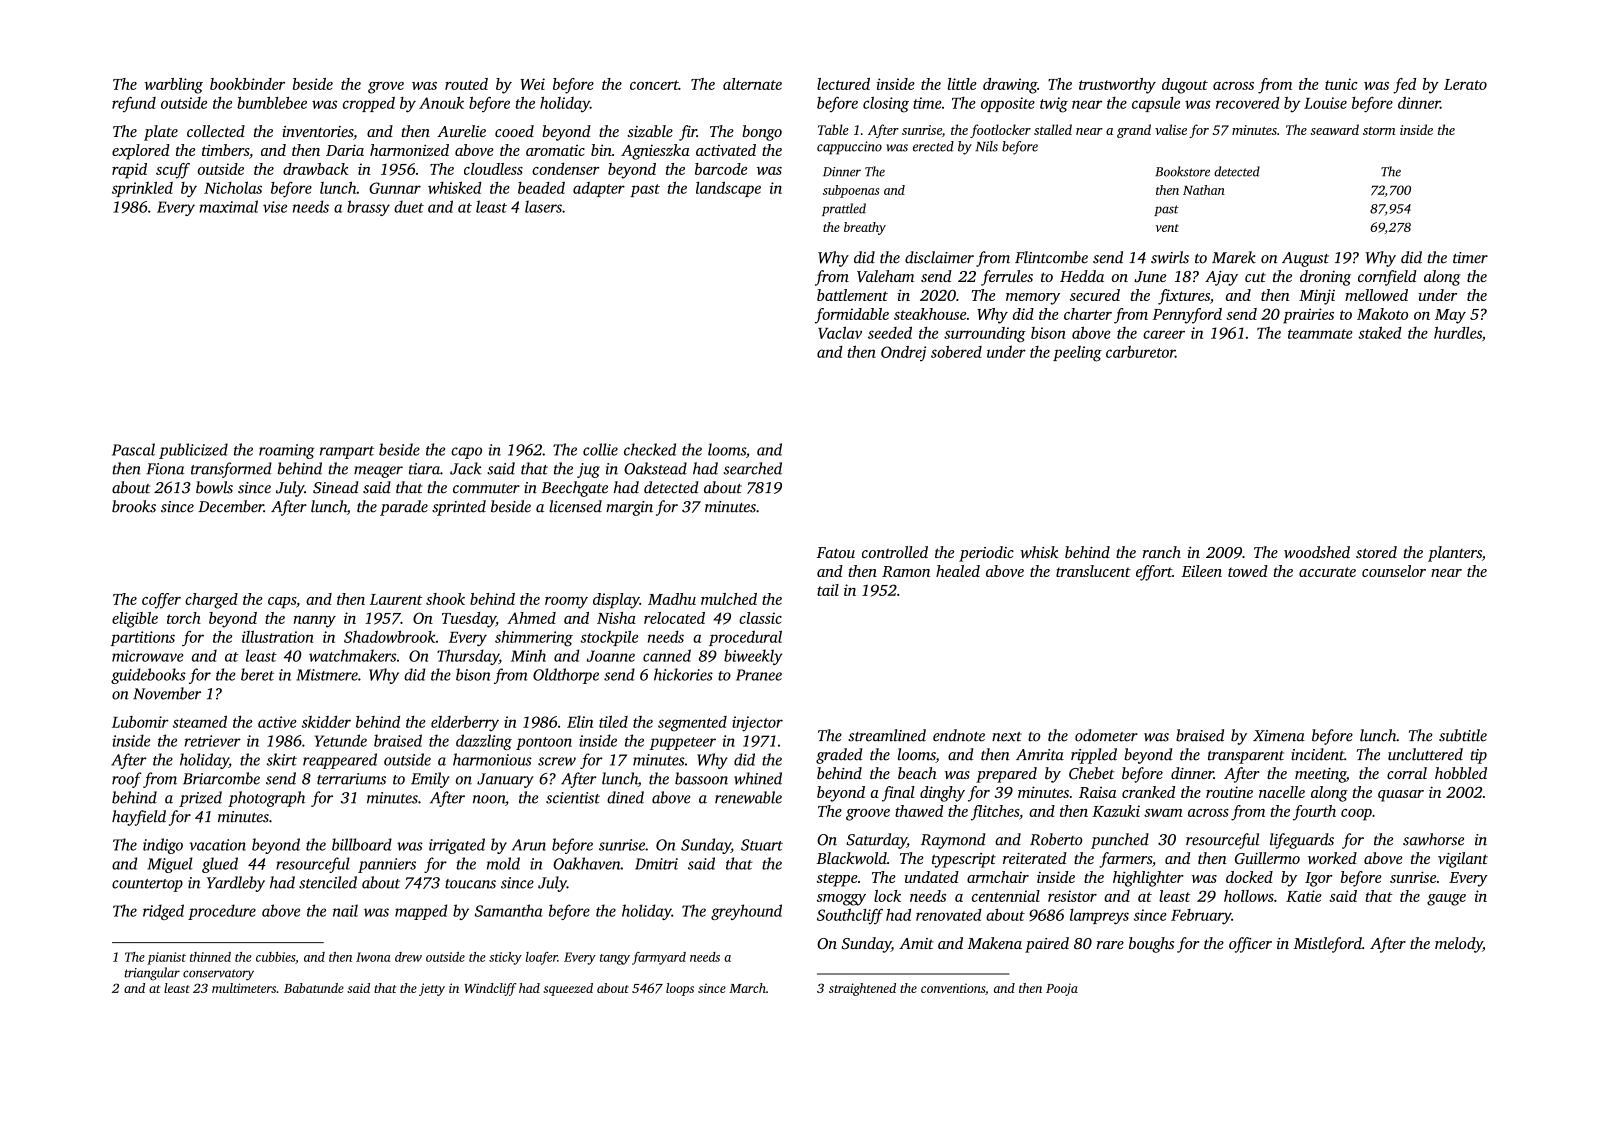 This image has height=1131, width=1599. I want to click on bassoon, so click(701, 778).
